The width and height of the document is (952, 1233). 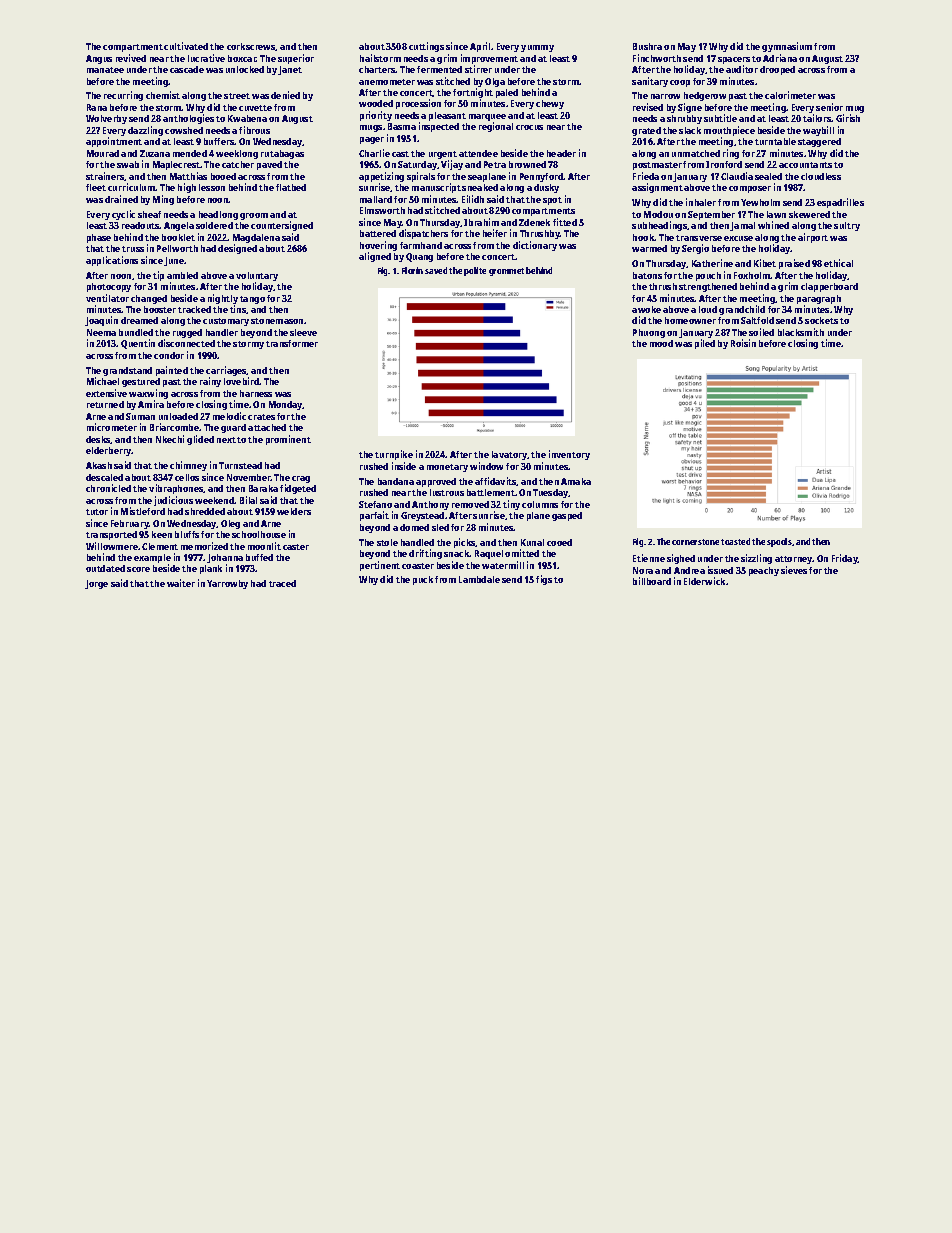 What do you see at coordinates (765, 263) in the document?
I see `Kibet` at bounding box center [765, 263].
